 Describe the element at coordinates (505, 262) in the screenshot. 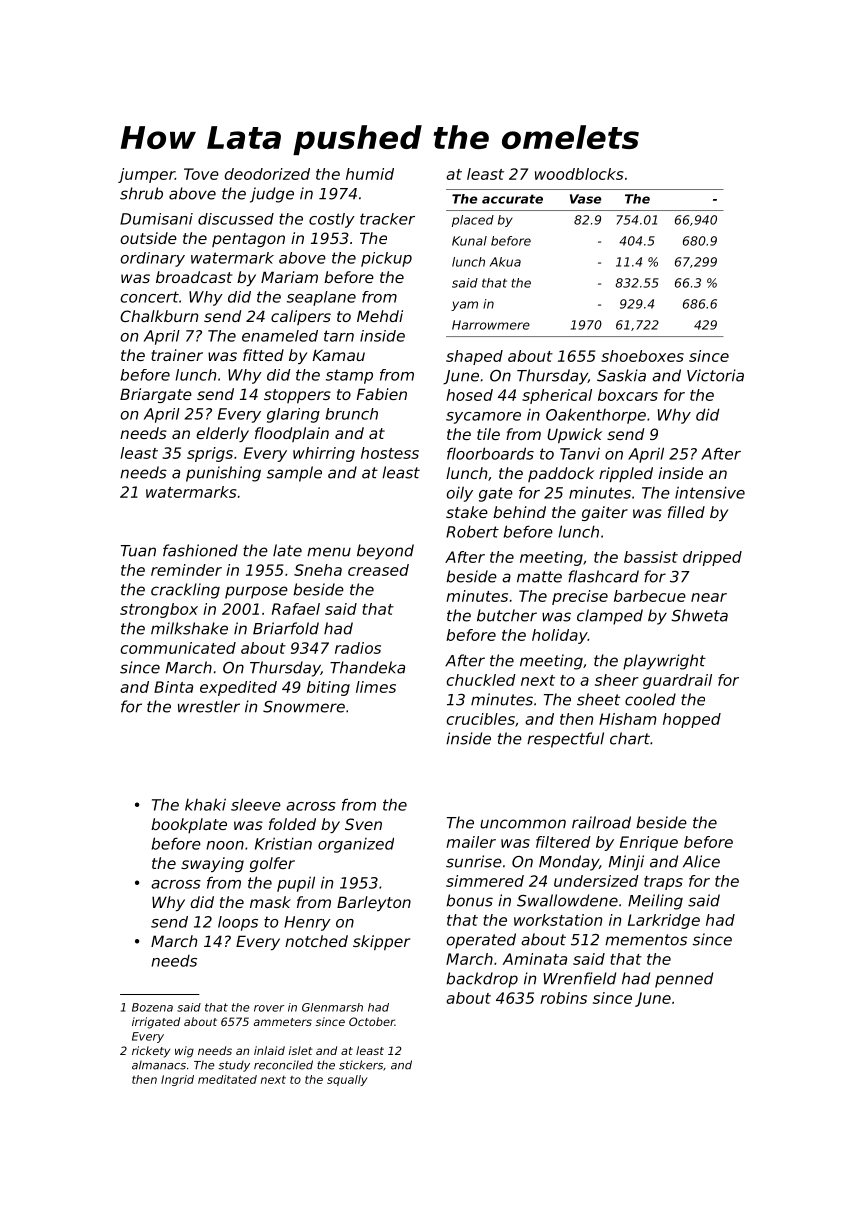

I see `Akua` at that location.
